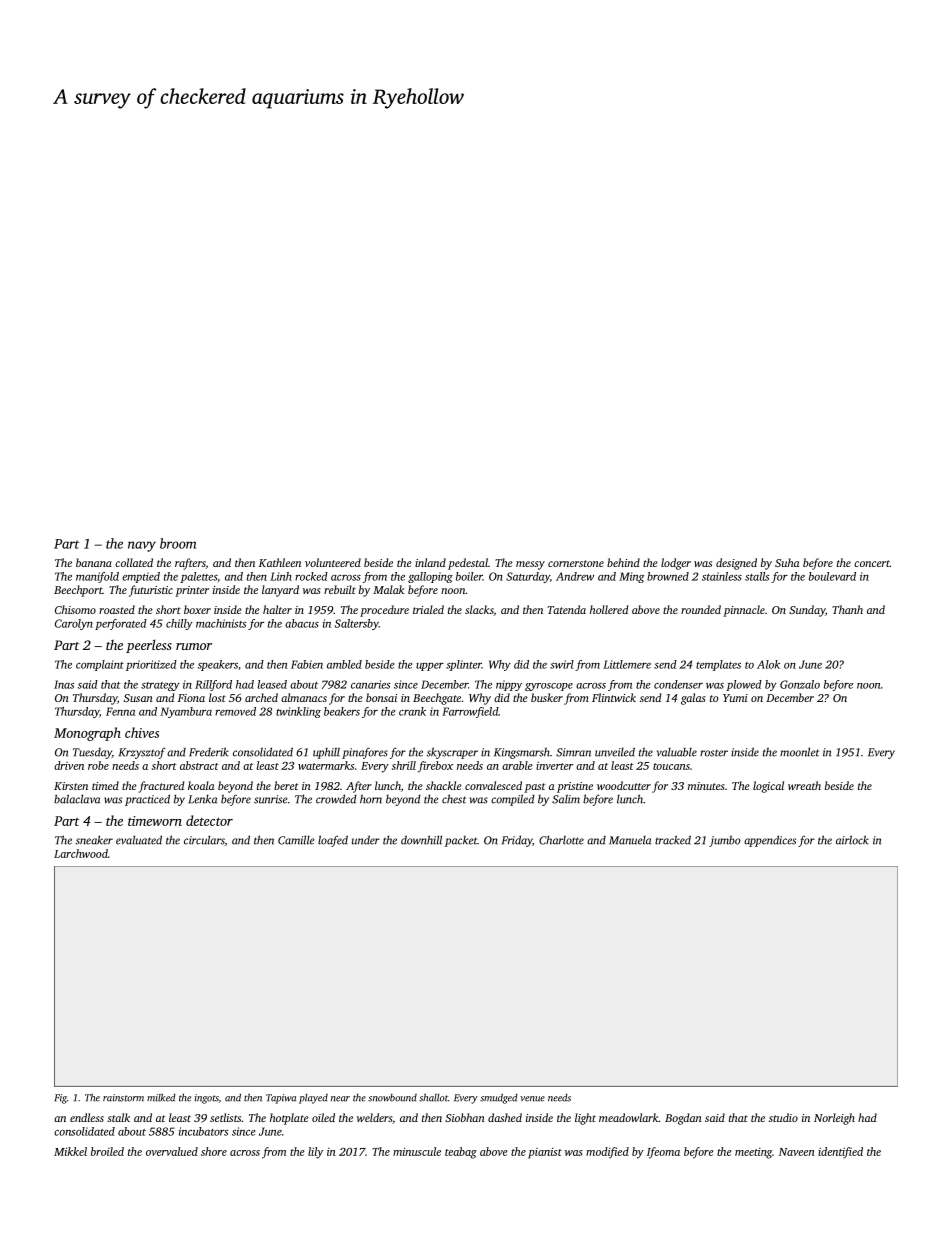 Image resolution: width=952 pixels, height=1233 pixels. I want to click on navy, so click(142, 546).
